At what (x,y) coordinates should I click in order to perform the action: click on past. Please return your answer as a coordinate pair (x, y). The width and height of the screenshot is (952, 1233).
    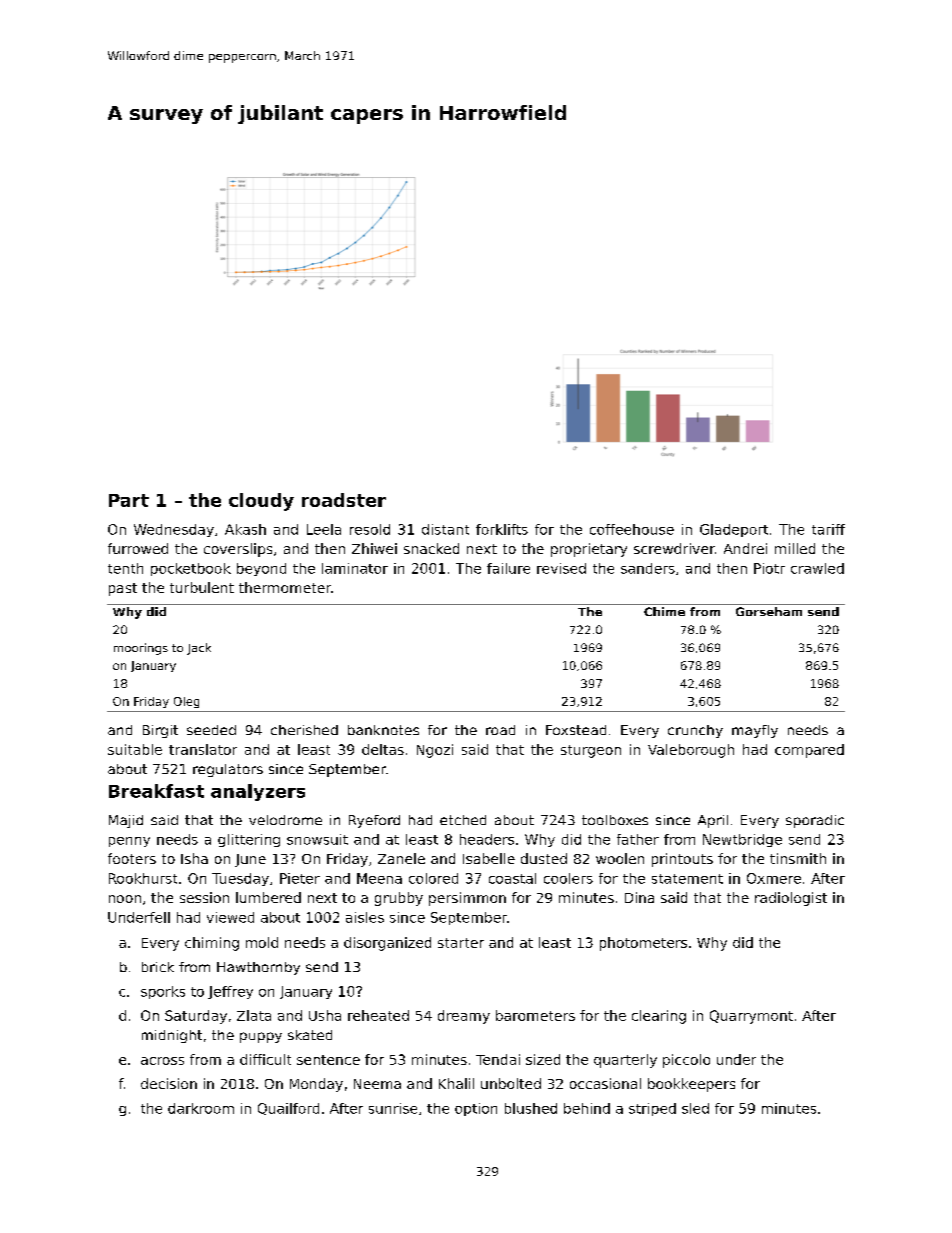
    Looking at the image, I should click on (123, 589).
